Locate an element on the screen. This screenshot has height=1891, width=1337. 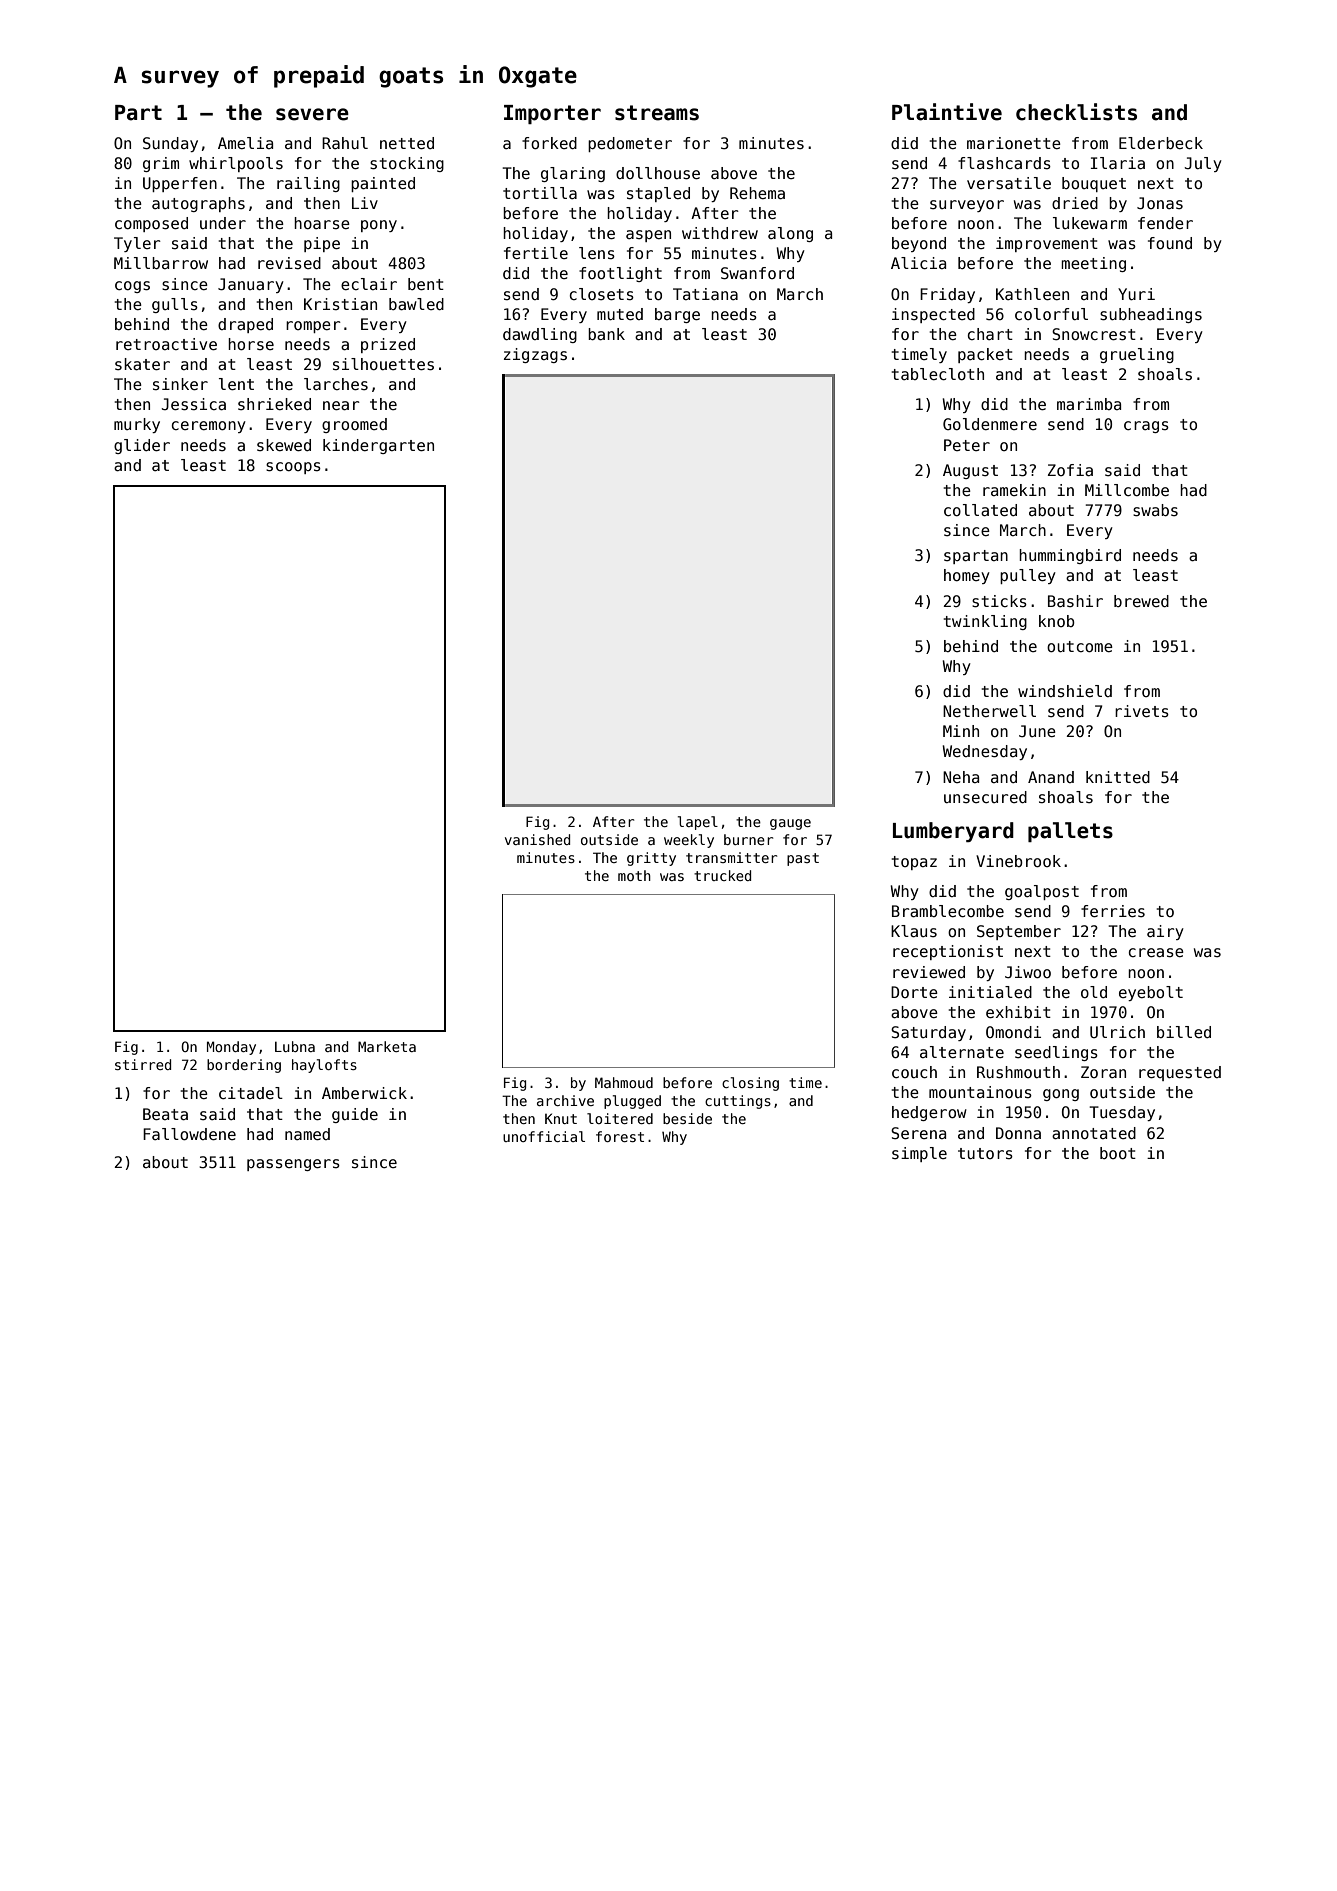
vanished is located at coordinates (537, 839).
